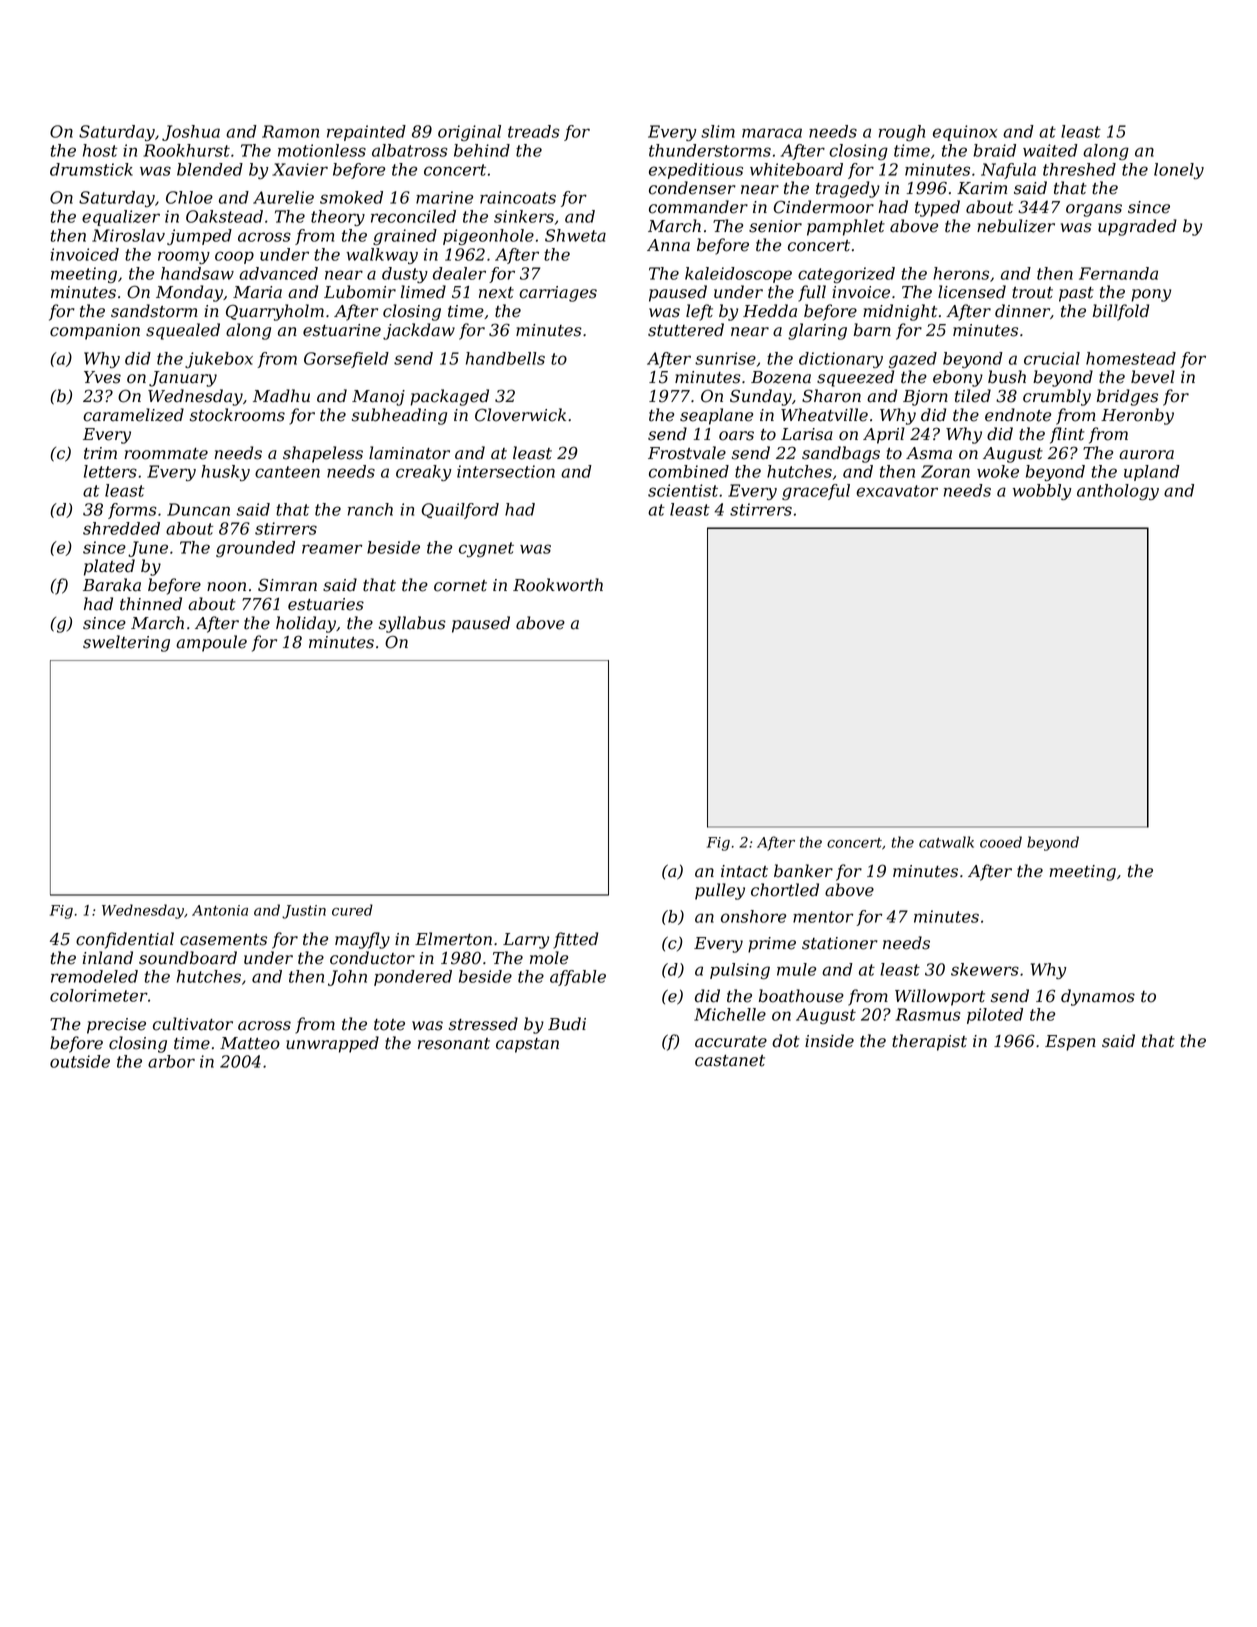 This page has width=1257, height=1627. What do you see at coordinates (772, 945) in the page?
I see `prime` at bounding box center [772, 945].
